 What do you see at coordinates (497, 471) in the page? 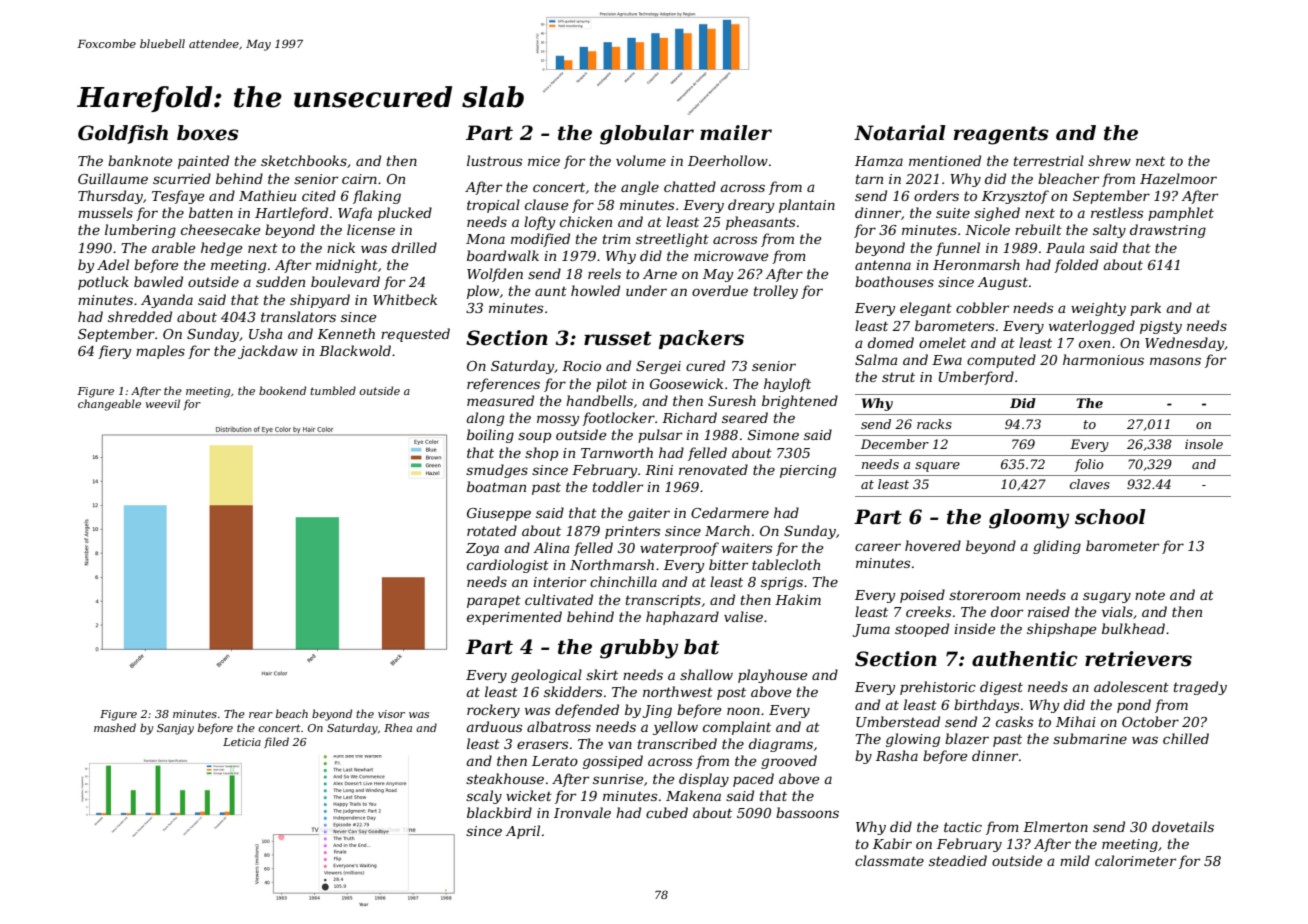
I see `smudges` at bounding box center [497, 471].
